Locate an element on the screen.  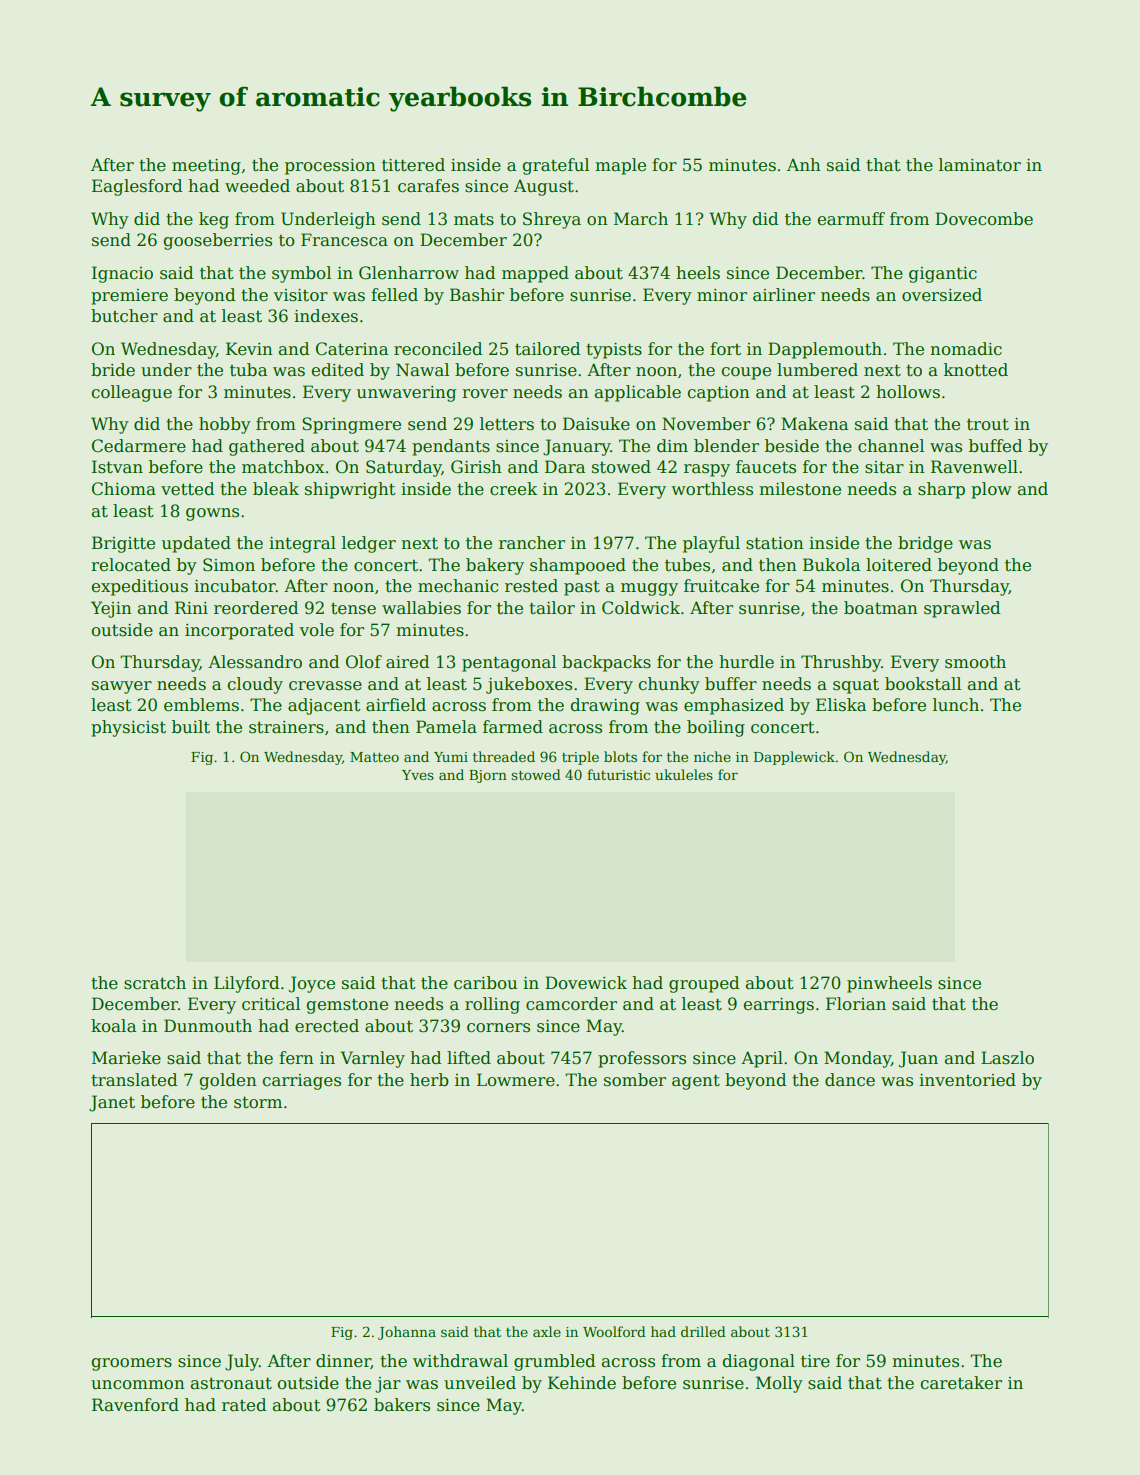
expeditious is located at coordinates (140, 587).
